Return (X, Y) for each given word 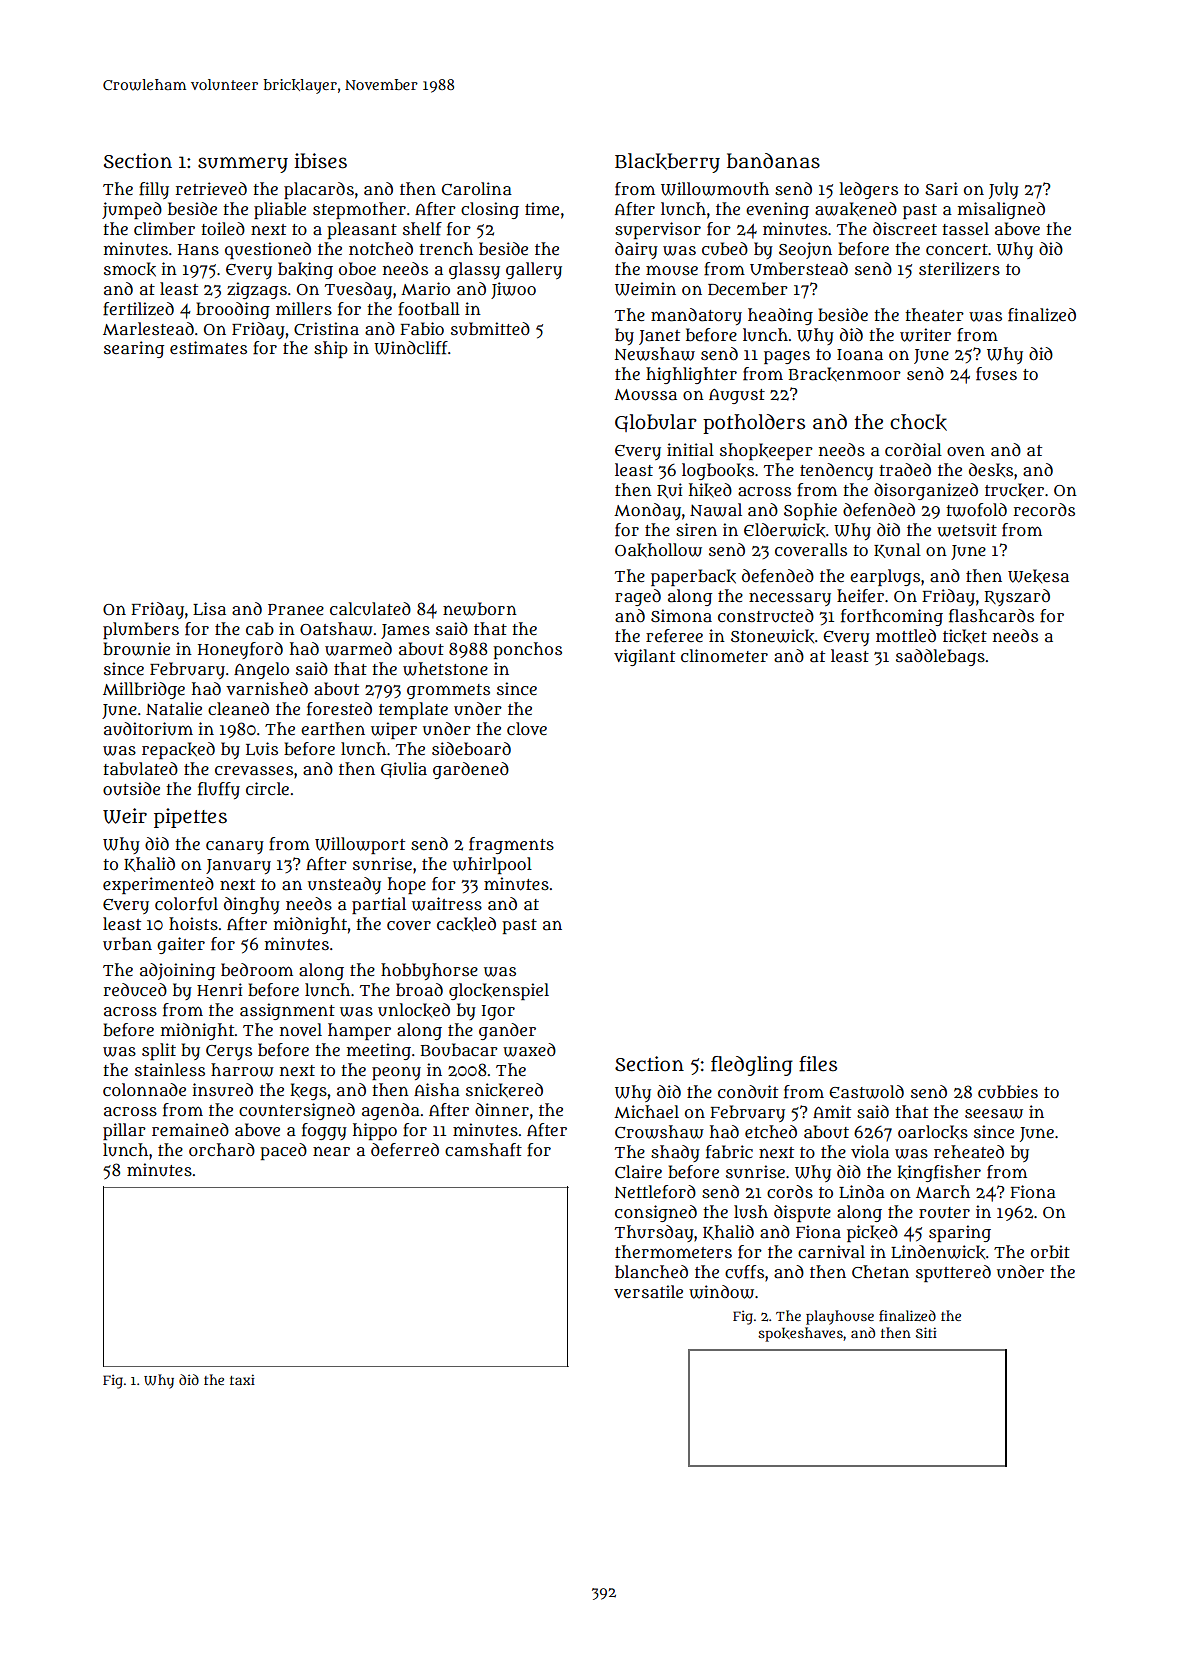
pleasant (362, 230)
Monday (647, 511)
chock (918, 422)
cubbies (1008, 1092)
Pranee (296, 610)
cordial (913, 450)
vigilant (644, 657)
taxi (242, 1379)
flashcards (991, 616)
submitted (490, 329)
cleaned (238, 708)
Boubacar (459, 1050)
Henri (219, 989)
